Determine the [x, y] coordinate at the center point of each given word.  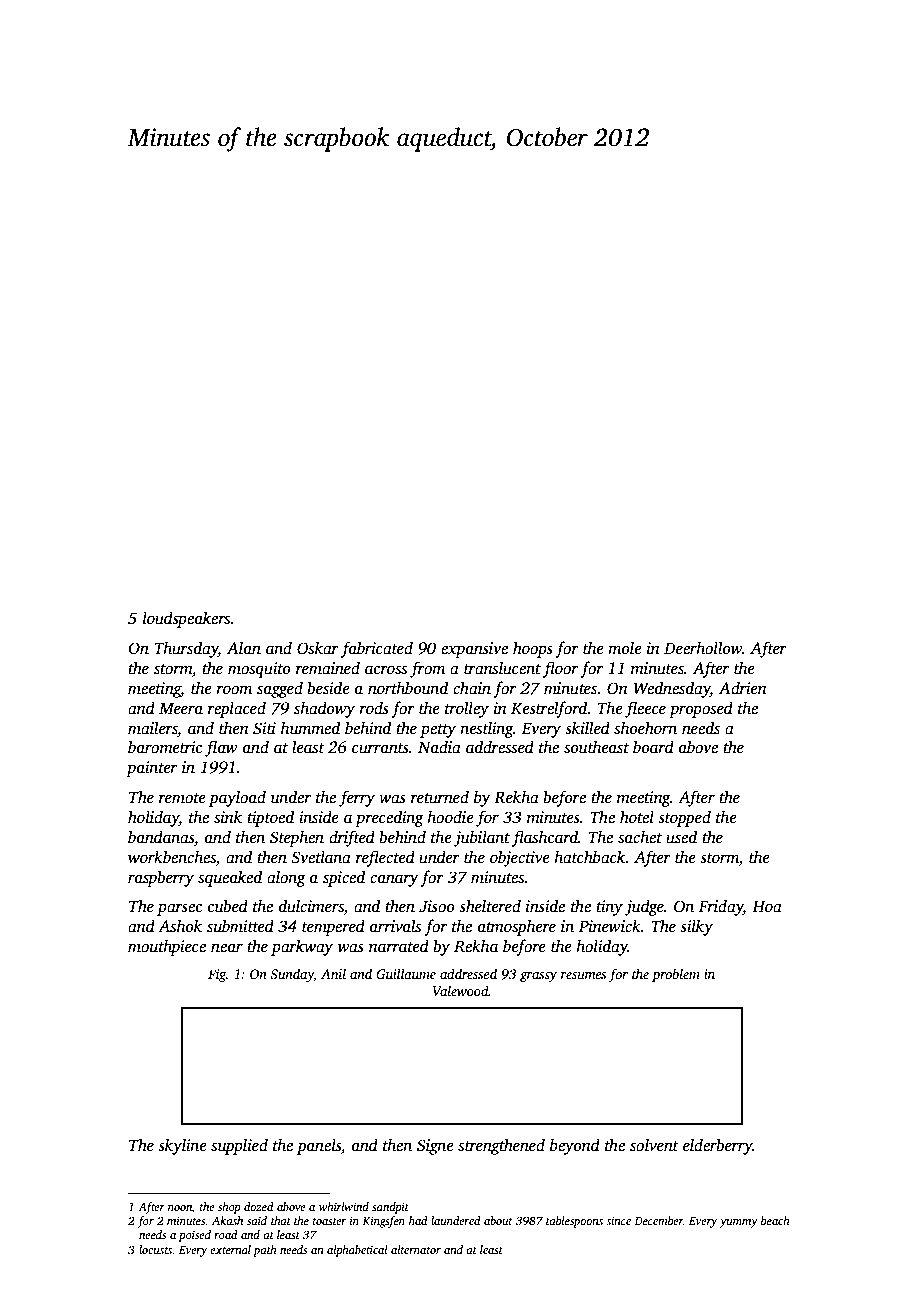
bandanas [161, 837]
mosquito [259, 670]
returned [440, 797]
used [681, 837]
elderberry [718, 1146]
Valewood [461, 990]
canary [394, 880]
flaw [221, 748]
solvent [654, 1145]
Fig [217, 975]
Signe [435, 1147]
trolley [467, 709]
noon [180, 1208]
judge [644, 907]
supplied [239, 1146]
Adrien [743, 688]
